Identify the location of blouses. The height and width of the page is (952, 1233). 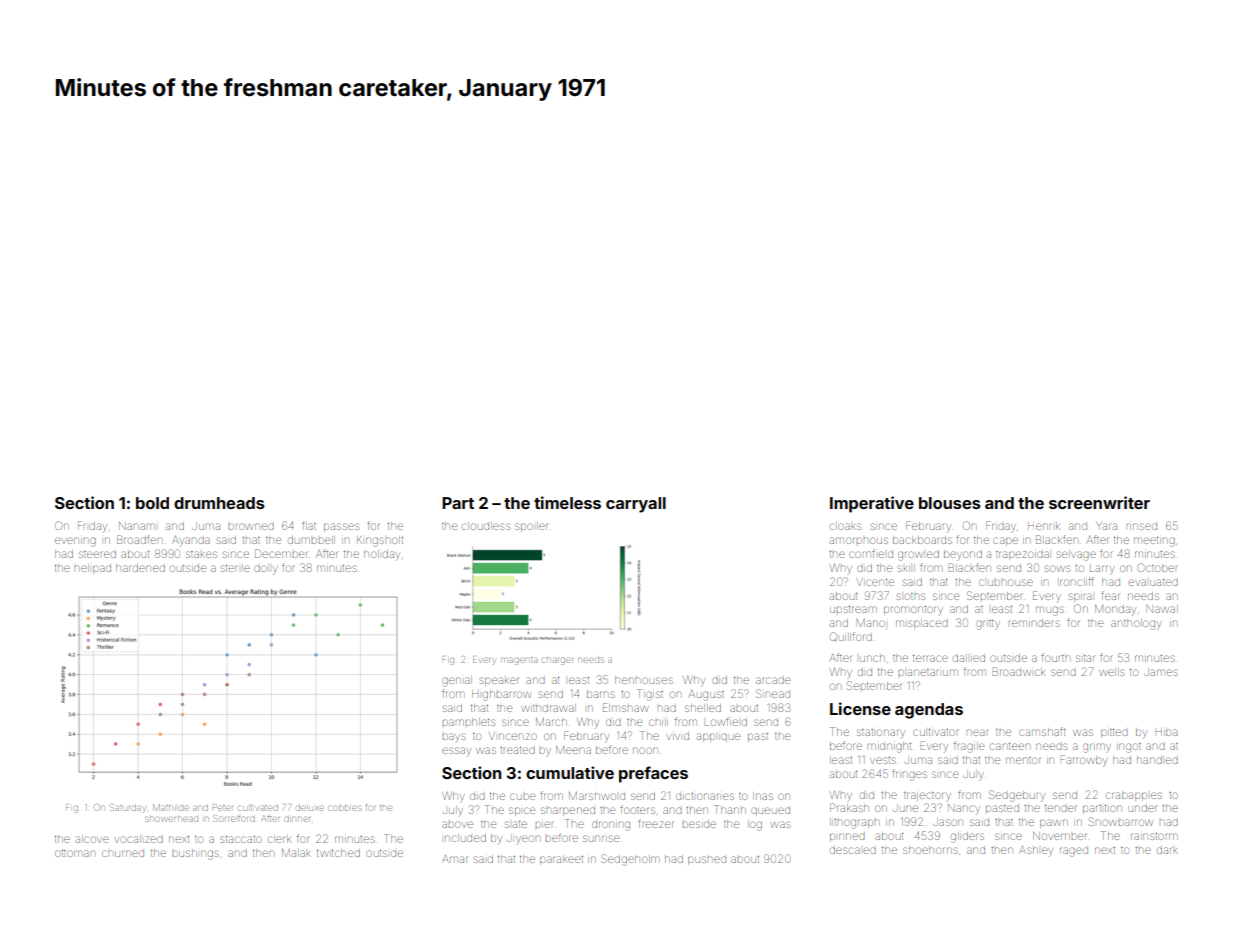
(950, 503).
